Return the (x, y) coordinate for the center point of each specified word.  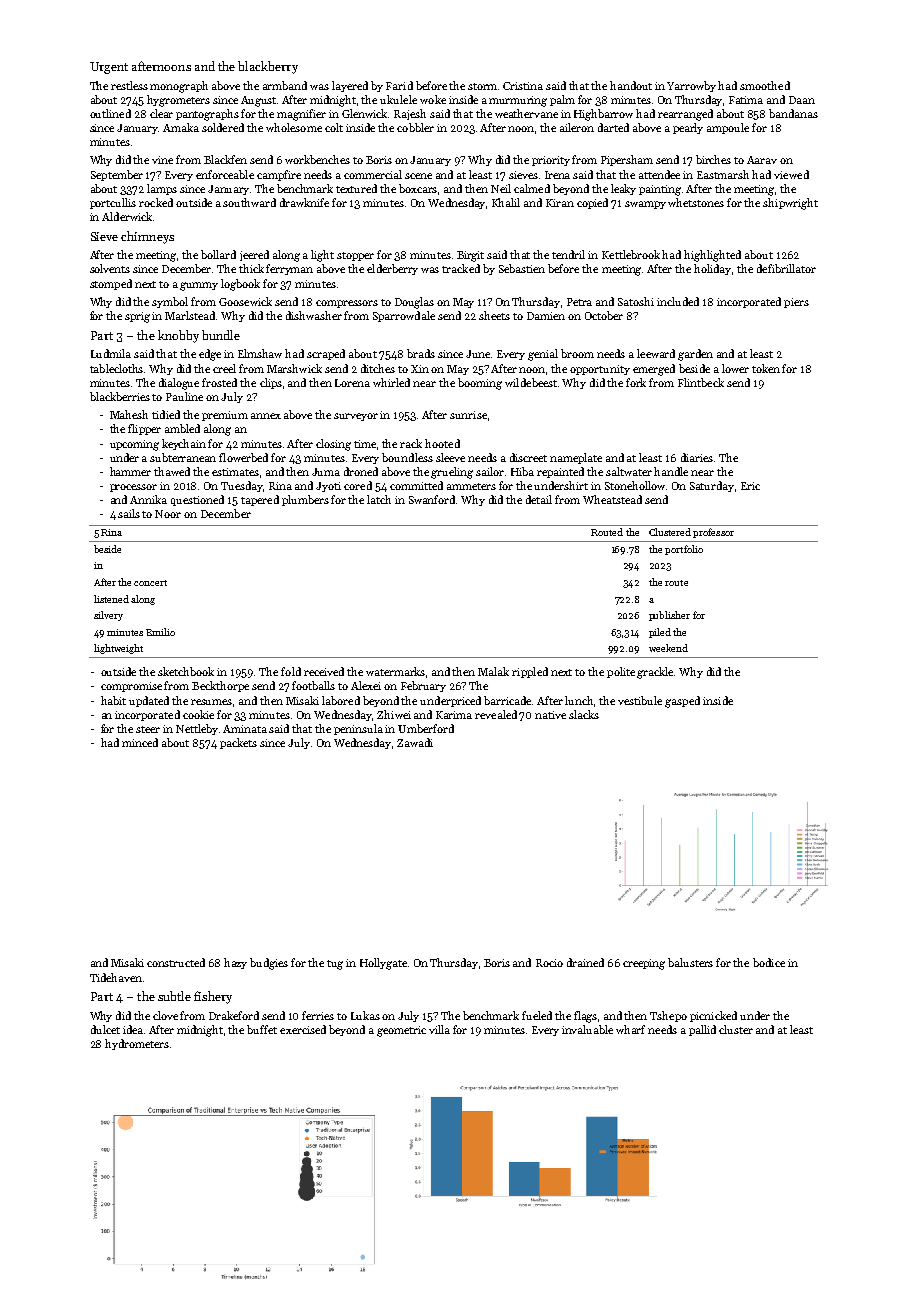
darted (613, 127)
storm (483, 86)
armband (285, 85)
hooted (442, 443)
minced (140, 742)
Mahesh (129, 414)
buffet (262, 1029)
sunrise (468, 415)
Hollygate (383, 964)
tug (335, 965)
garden (695, 355)
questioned (197, 500)
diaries (697, 457)
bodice (769, 962)
